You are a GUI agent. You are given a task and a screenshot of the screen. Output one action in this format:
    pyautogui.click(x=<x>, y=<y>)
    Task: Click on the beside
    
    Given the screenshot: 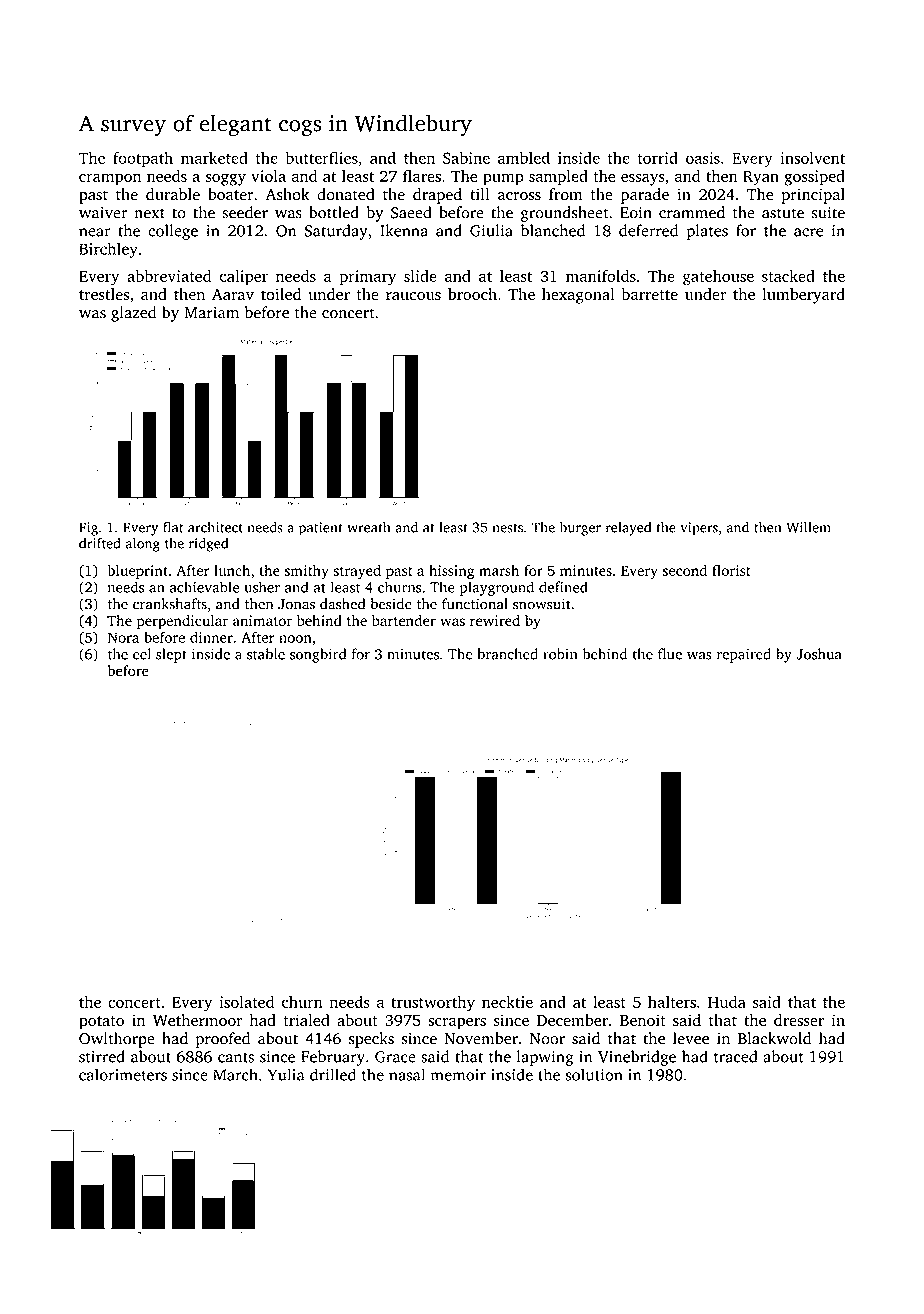 What is the action you would take?
    pyautogui.click(x=391, y=604)
